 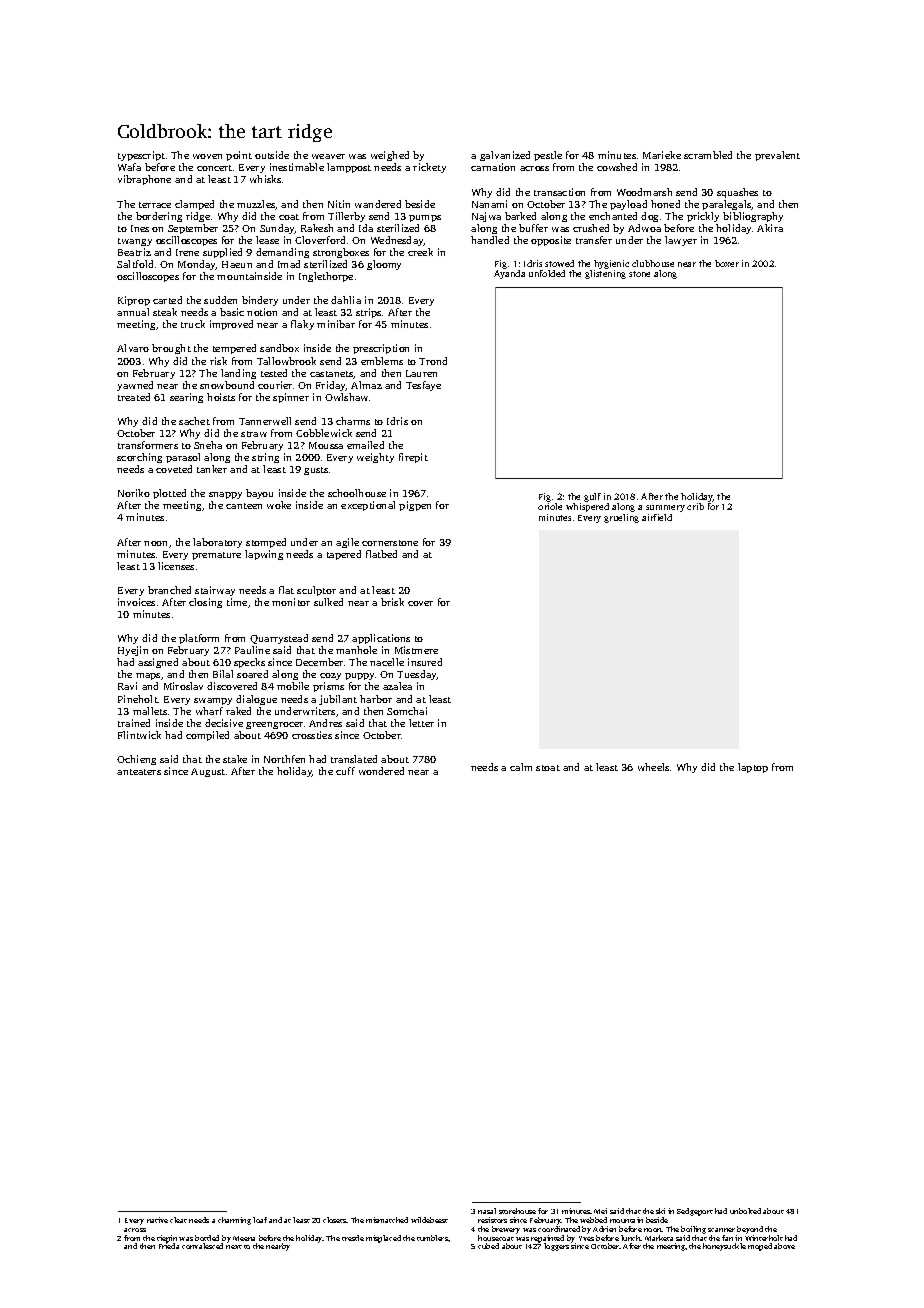 What do you see at coordinates (383, 1239) in the image?
I see `misplaced` at bounding box center [383, 1239].
